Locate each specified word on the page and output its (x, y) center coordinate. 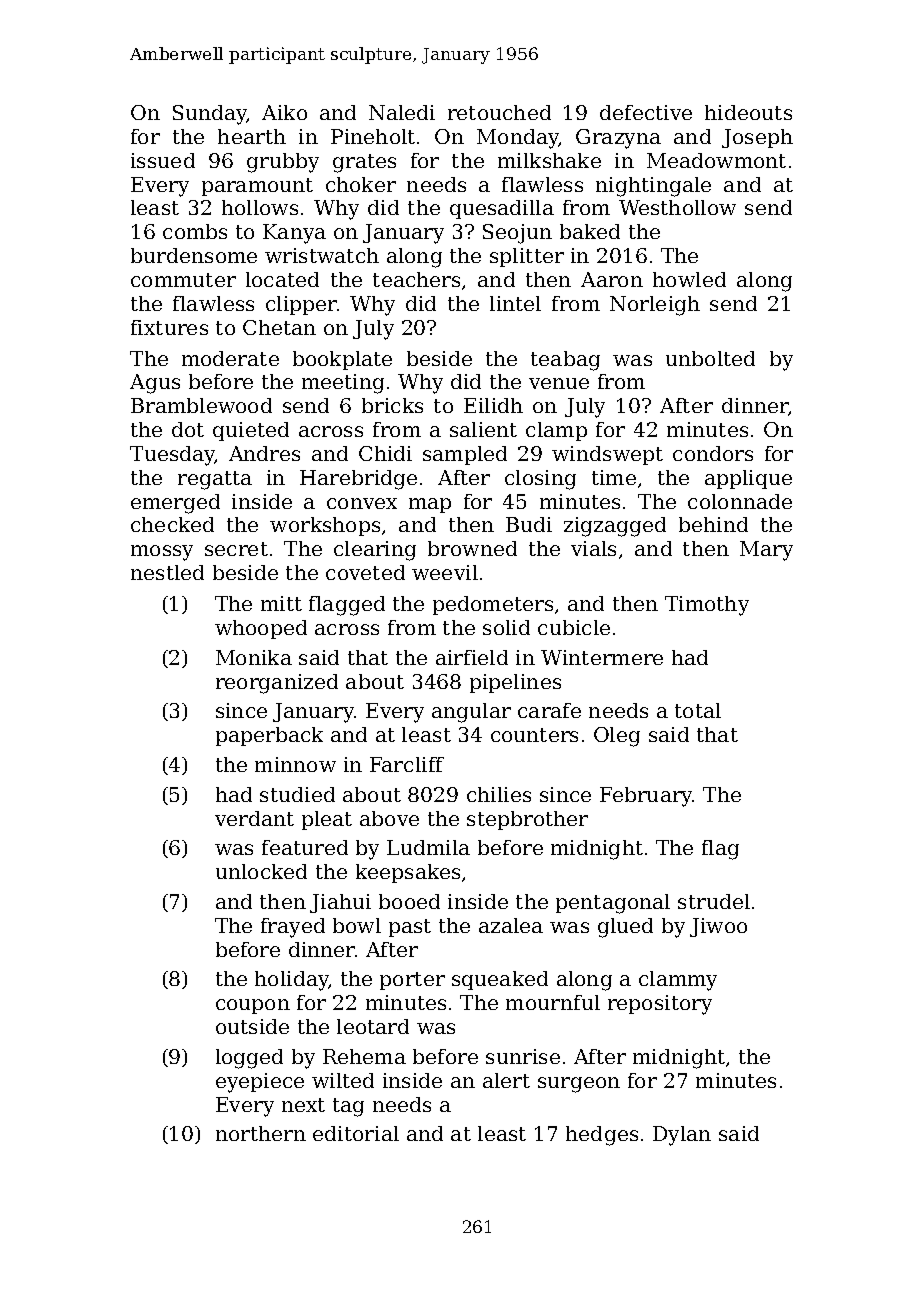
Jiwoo (718, 927)
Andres (264, 453)
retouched (499, 112)
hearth (252, 136)
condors (713, 453)
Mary (766, 551)
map (430, 505)
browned (472, 548)
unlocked (261, 871)
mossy (162, 553)
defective (646, 112)
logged (249, 1059)
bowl (357, 925)
